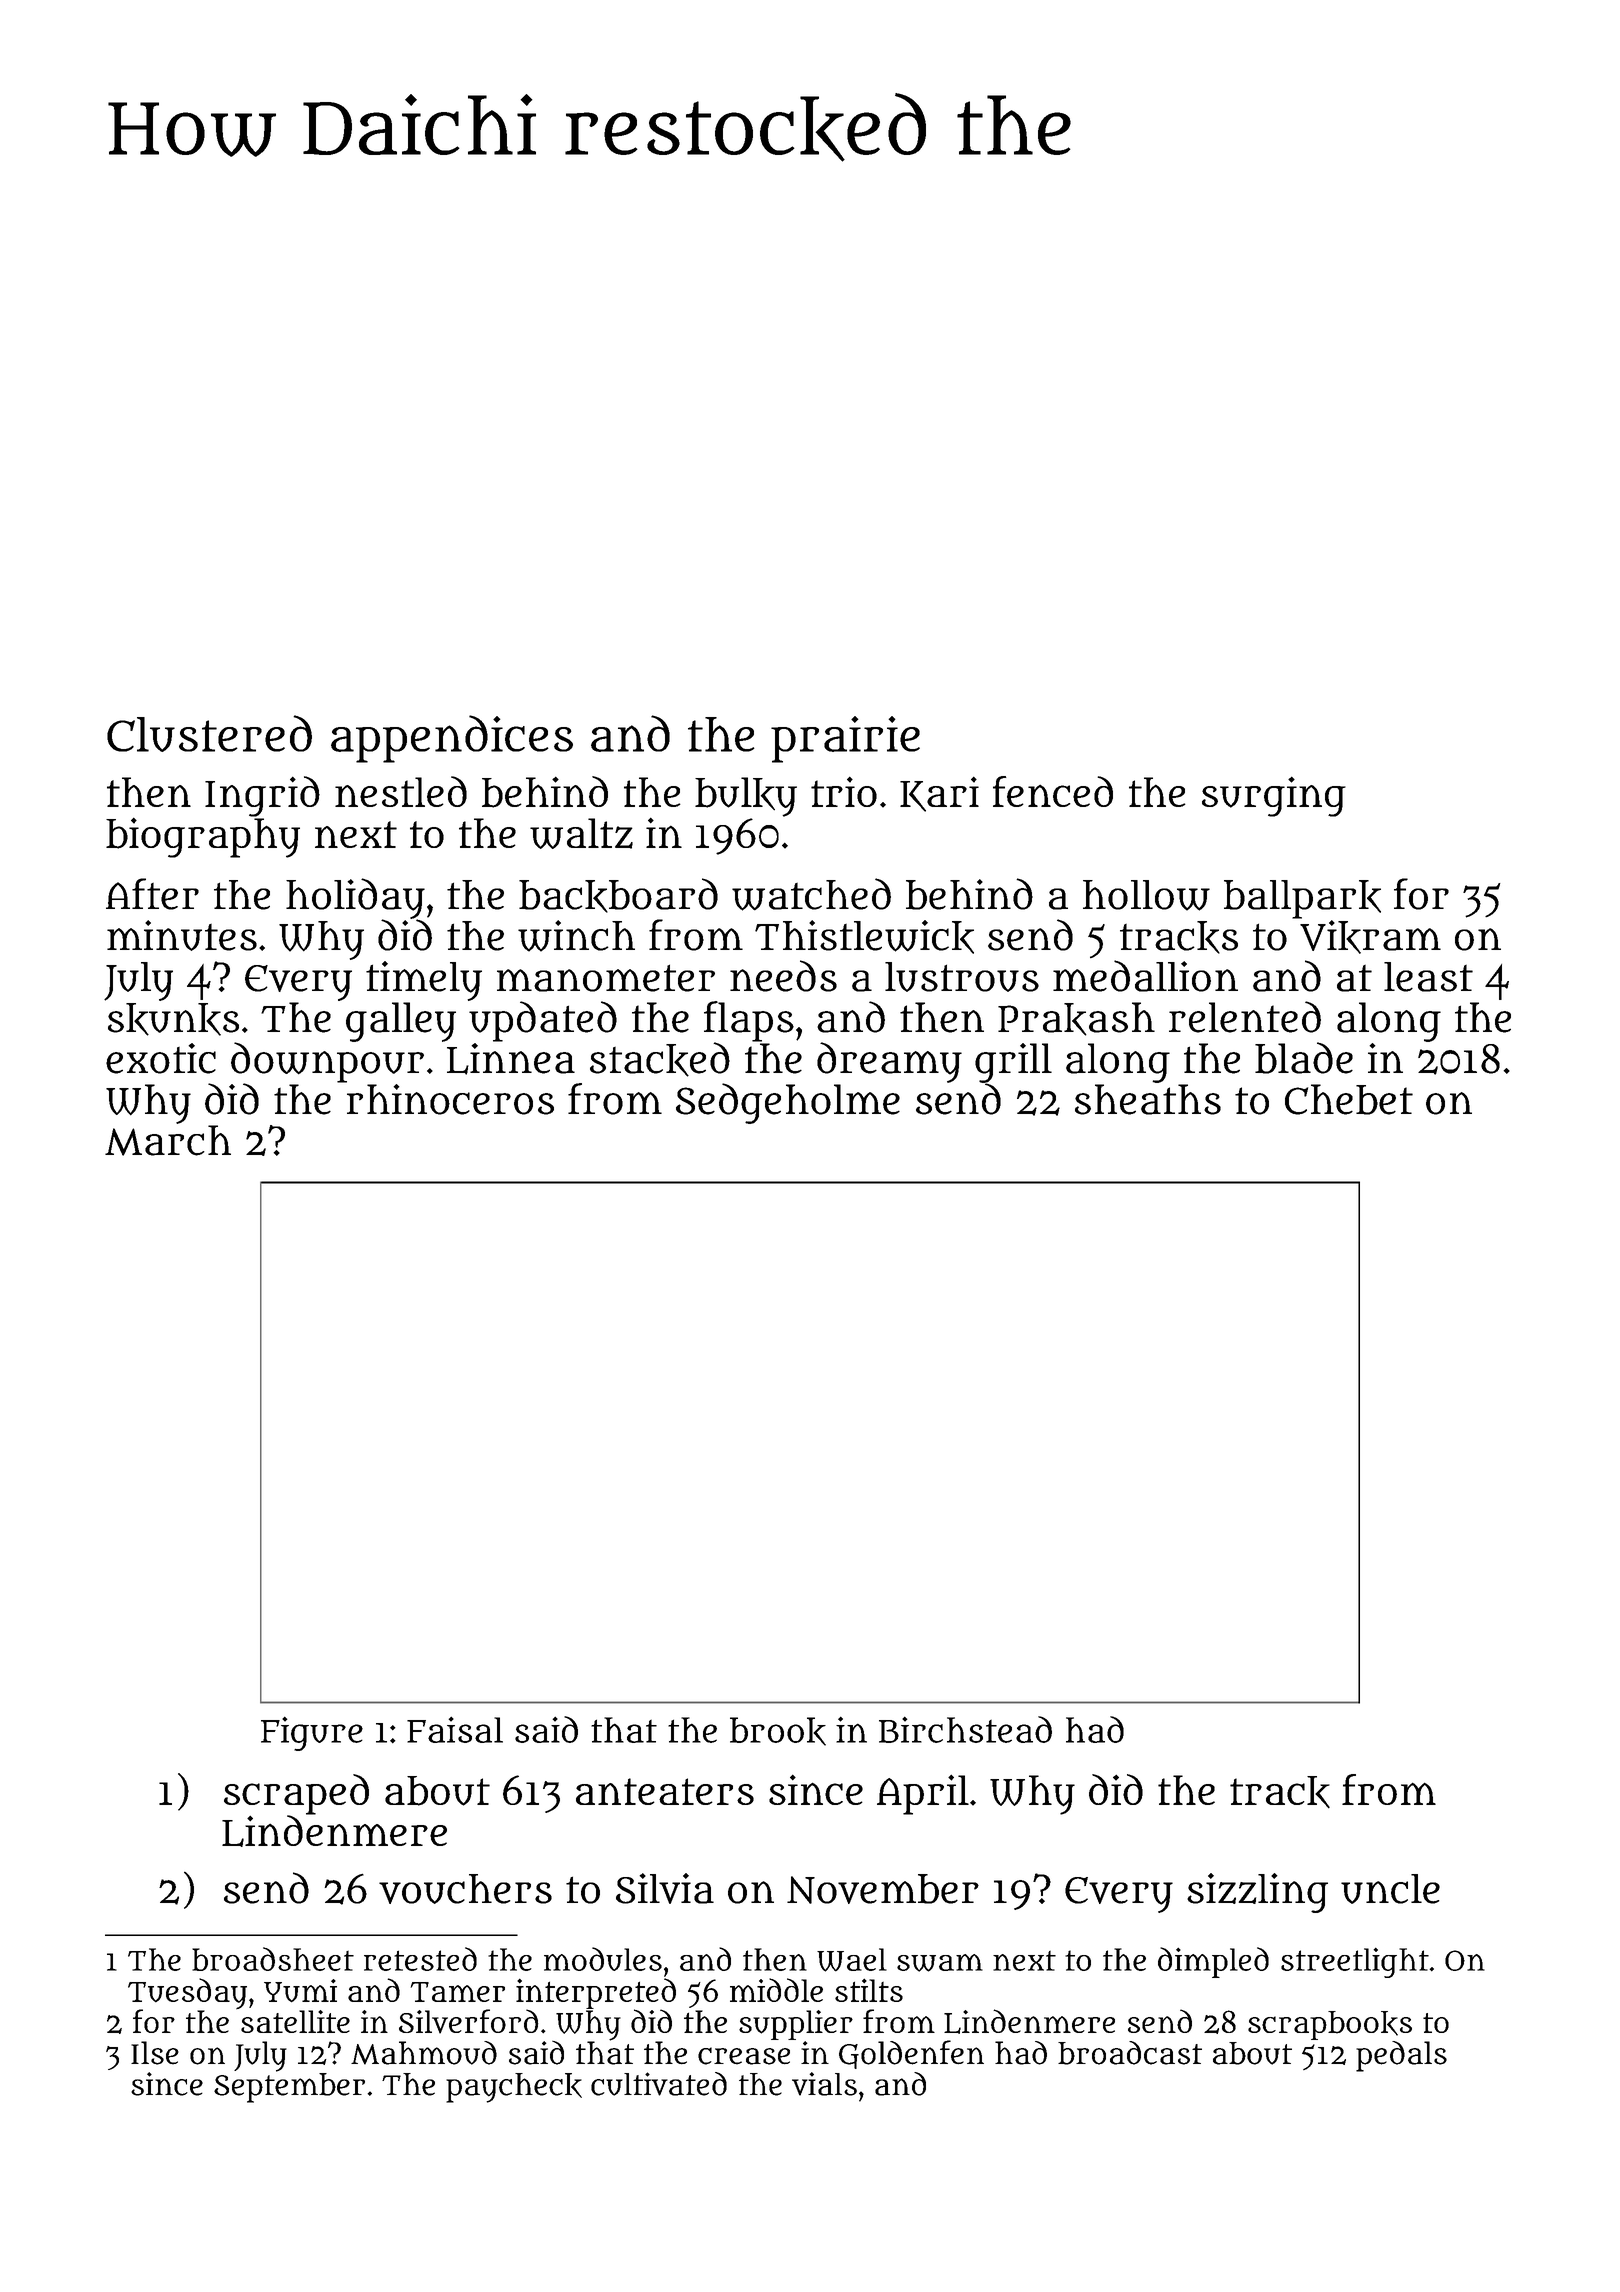 The height and width of the screenshot is (2292, 1620). What do you see at coordinates (965, 1729) in the screenshot?
I see `Birchstead` at bounding box center [965, 1729].
